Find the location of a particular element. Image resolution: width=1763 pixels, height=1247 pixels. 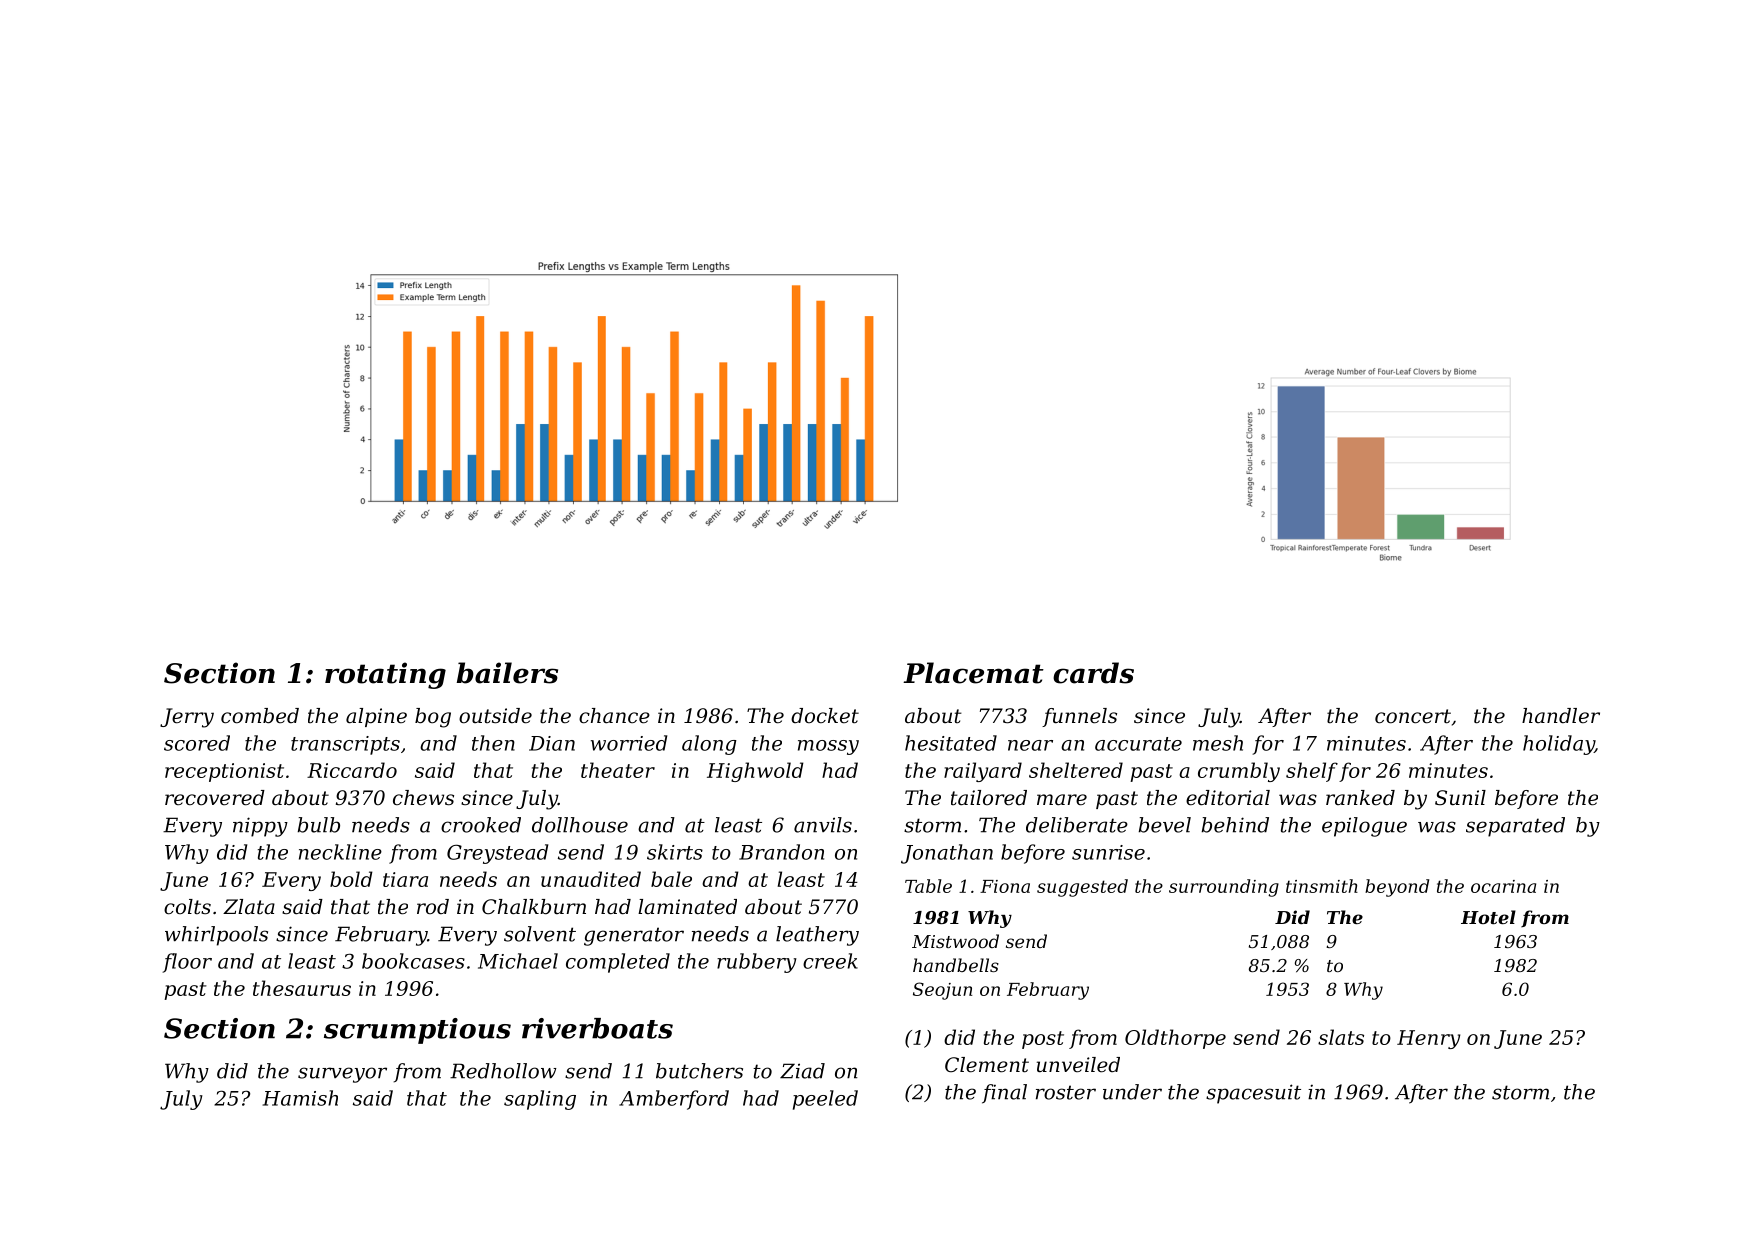

rotating is located at coordinates (385, 675).
